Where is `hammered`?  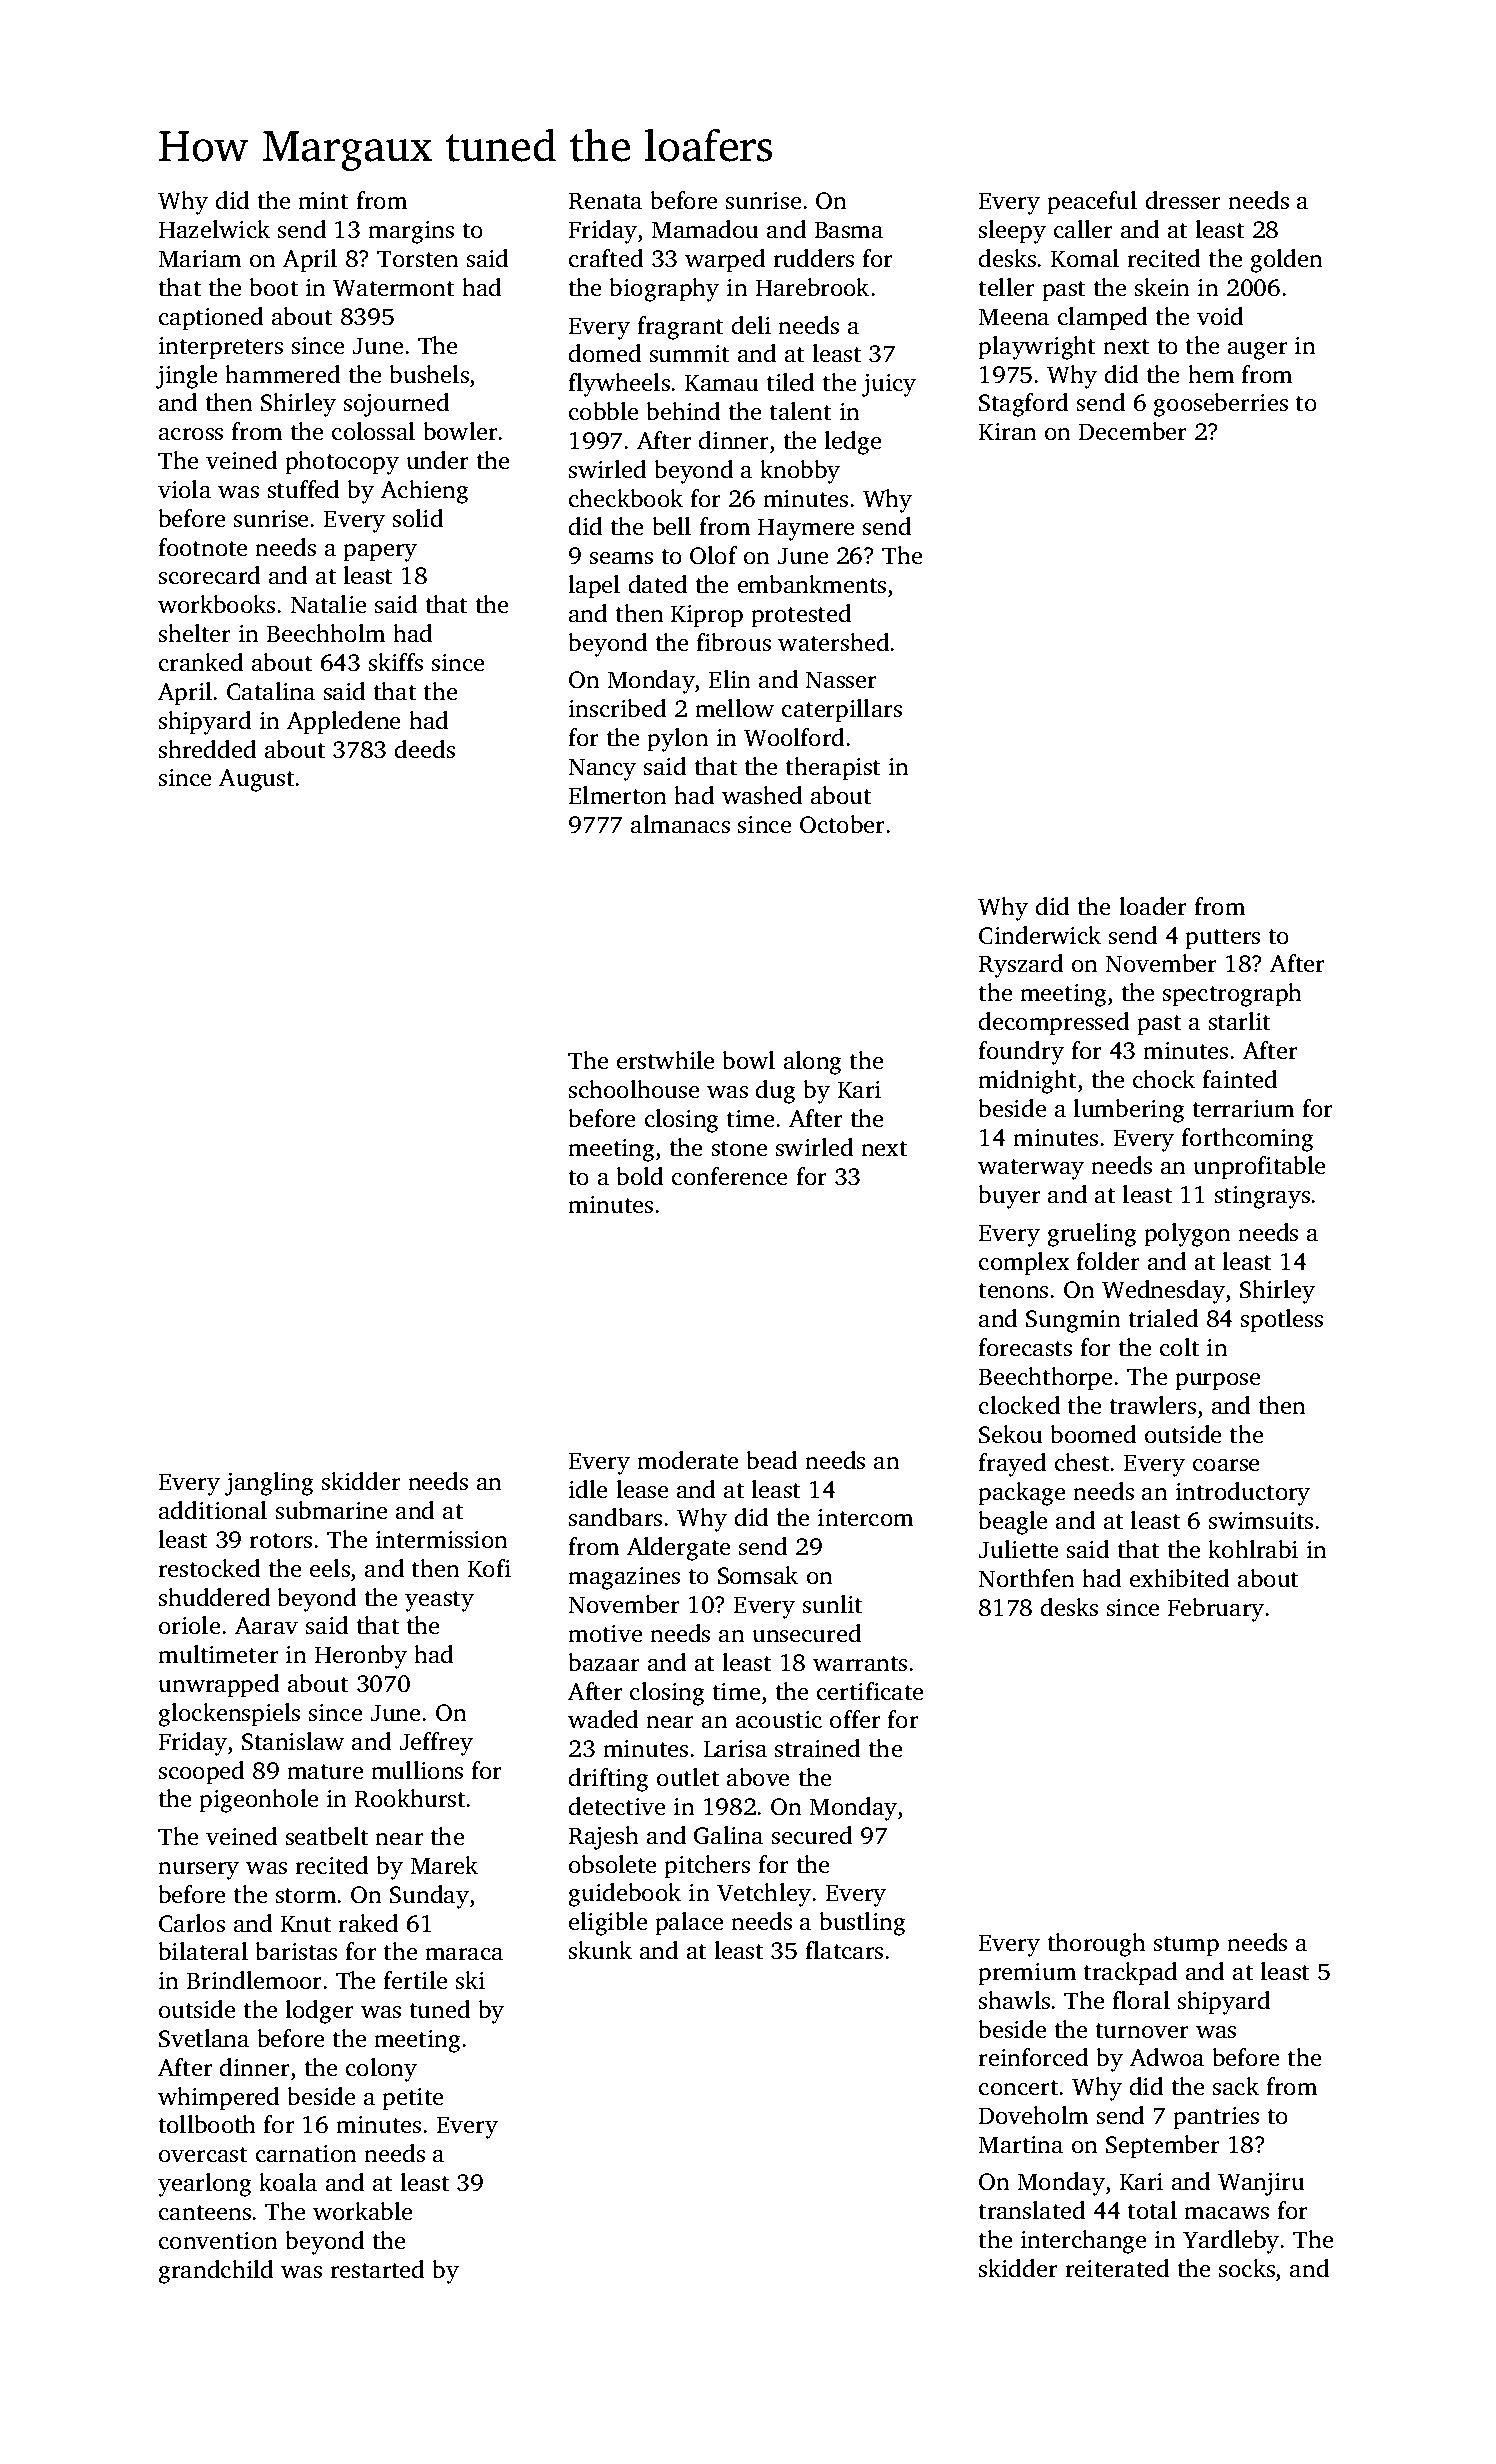 hammered is located at coordinates (282, 374).
